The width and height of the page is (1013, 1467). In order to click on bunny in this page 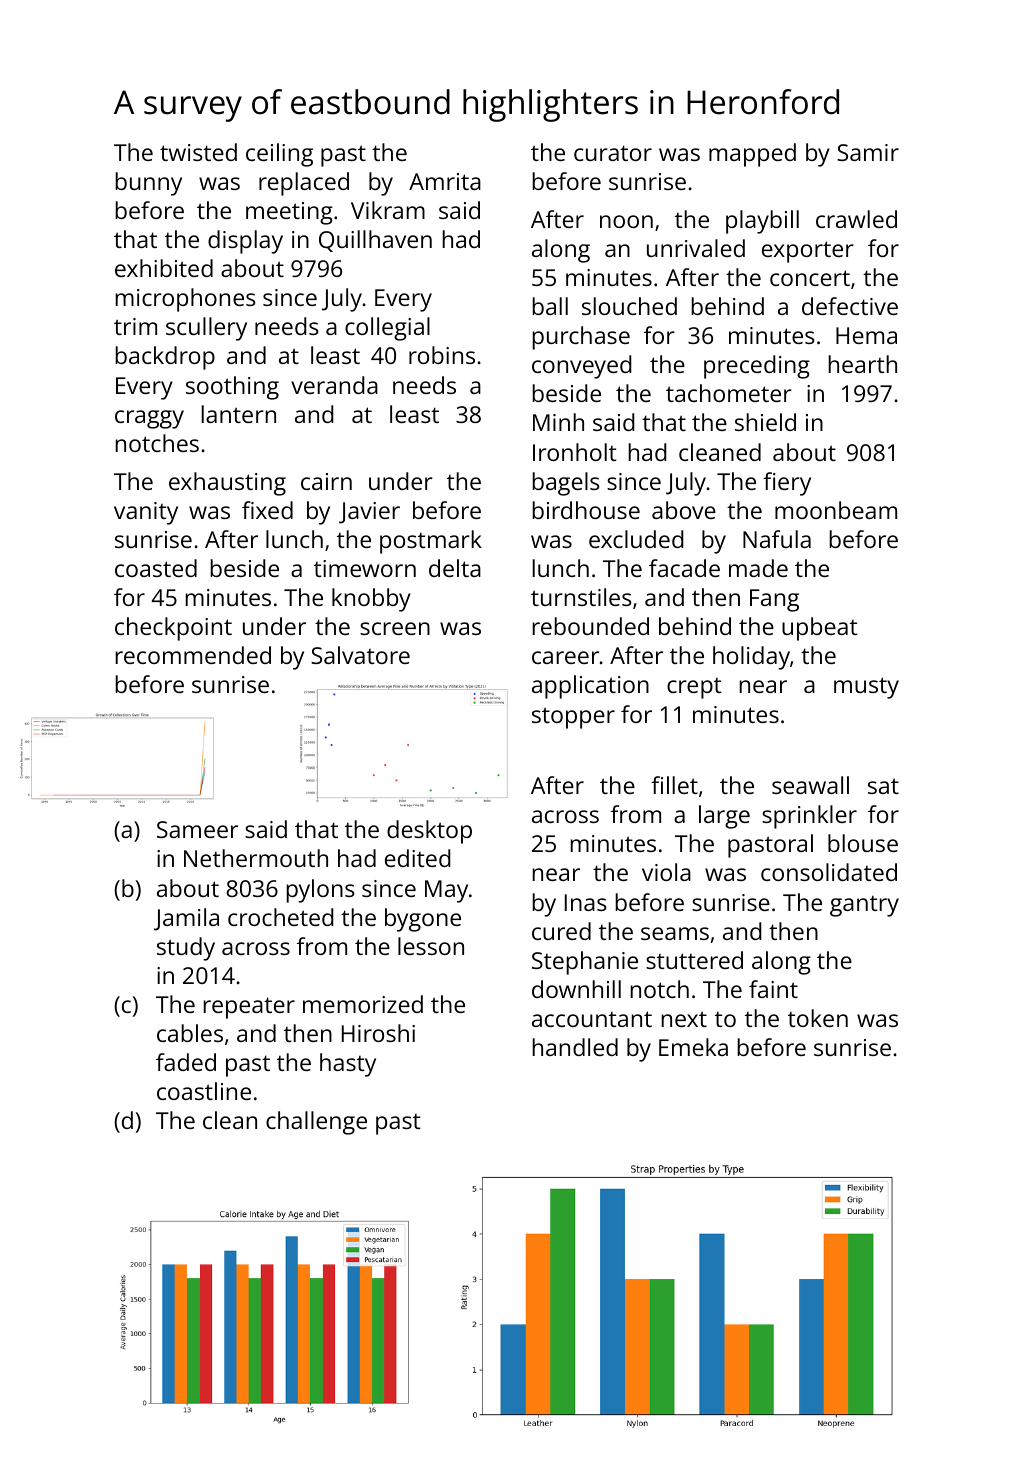, I will do `click(148, 184)`.
